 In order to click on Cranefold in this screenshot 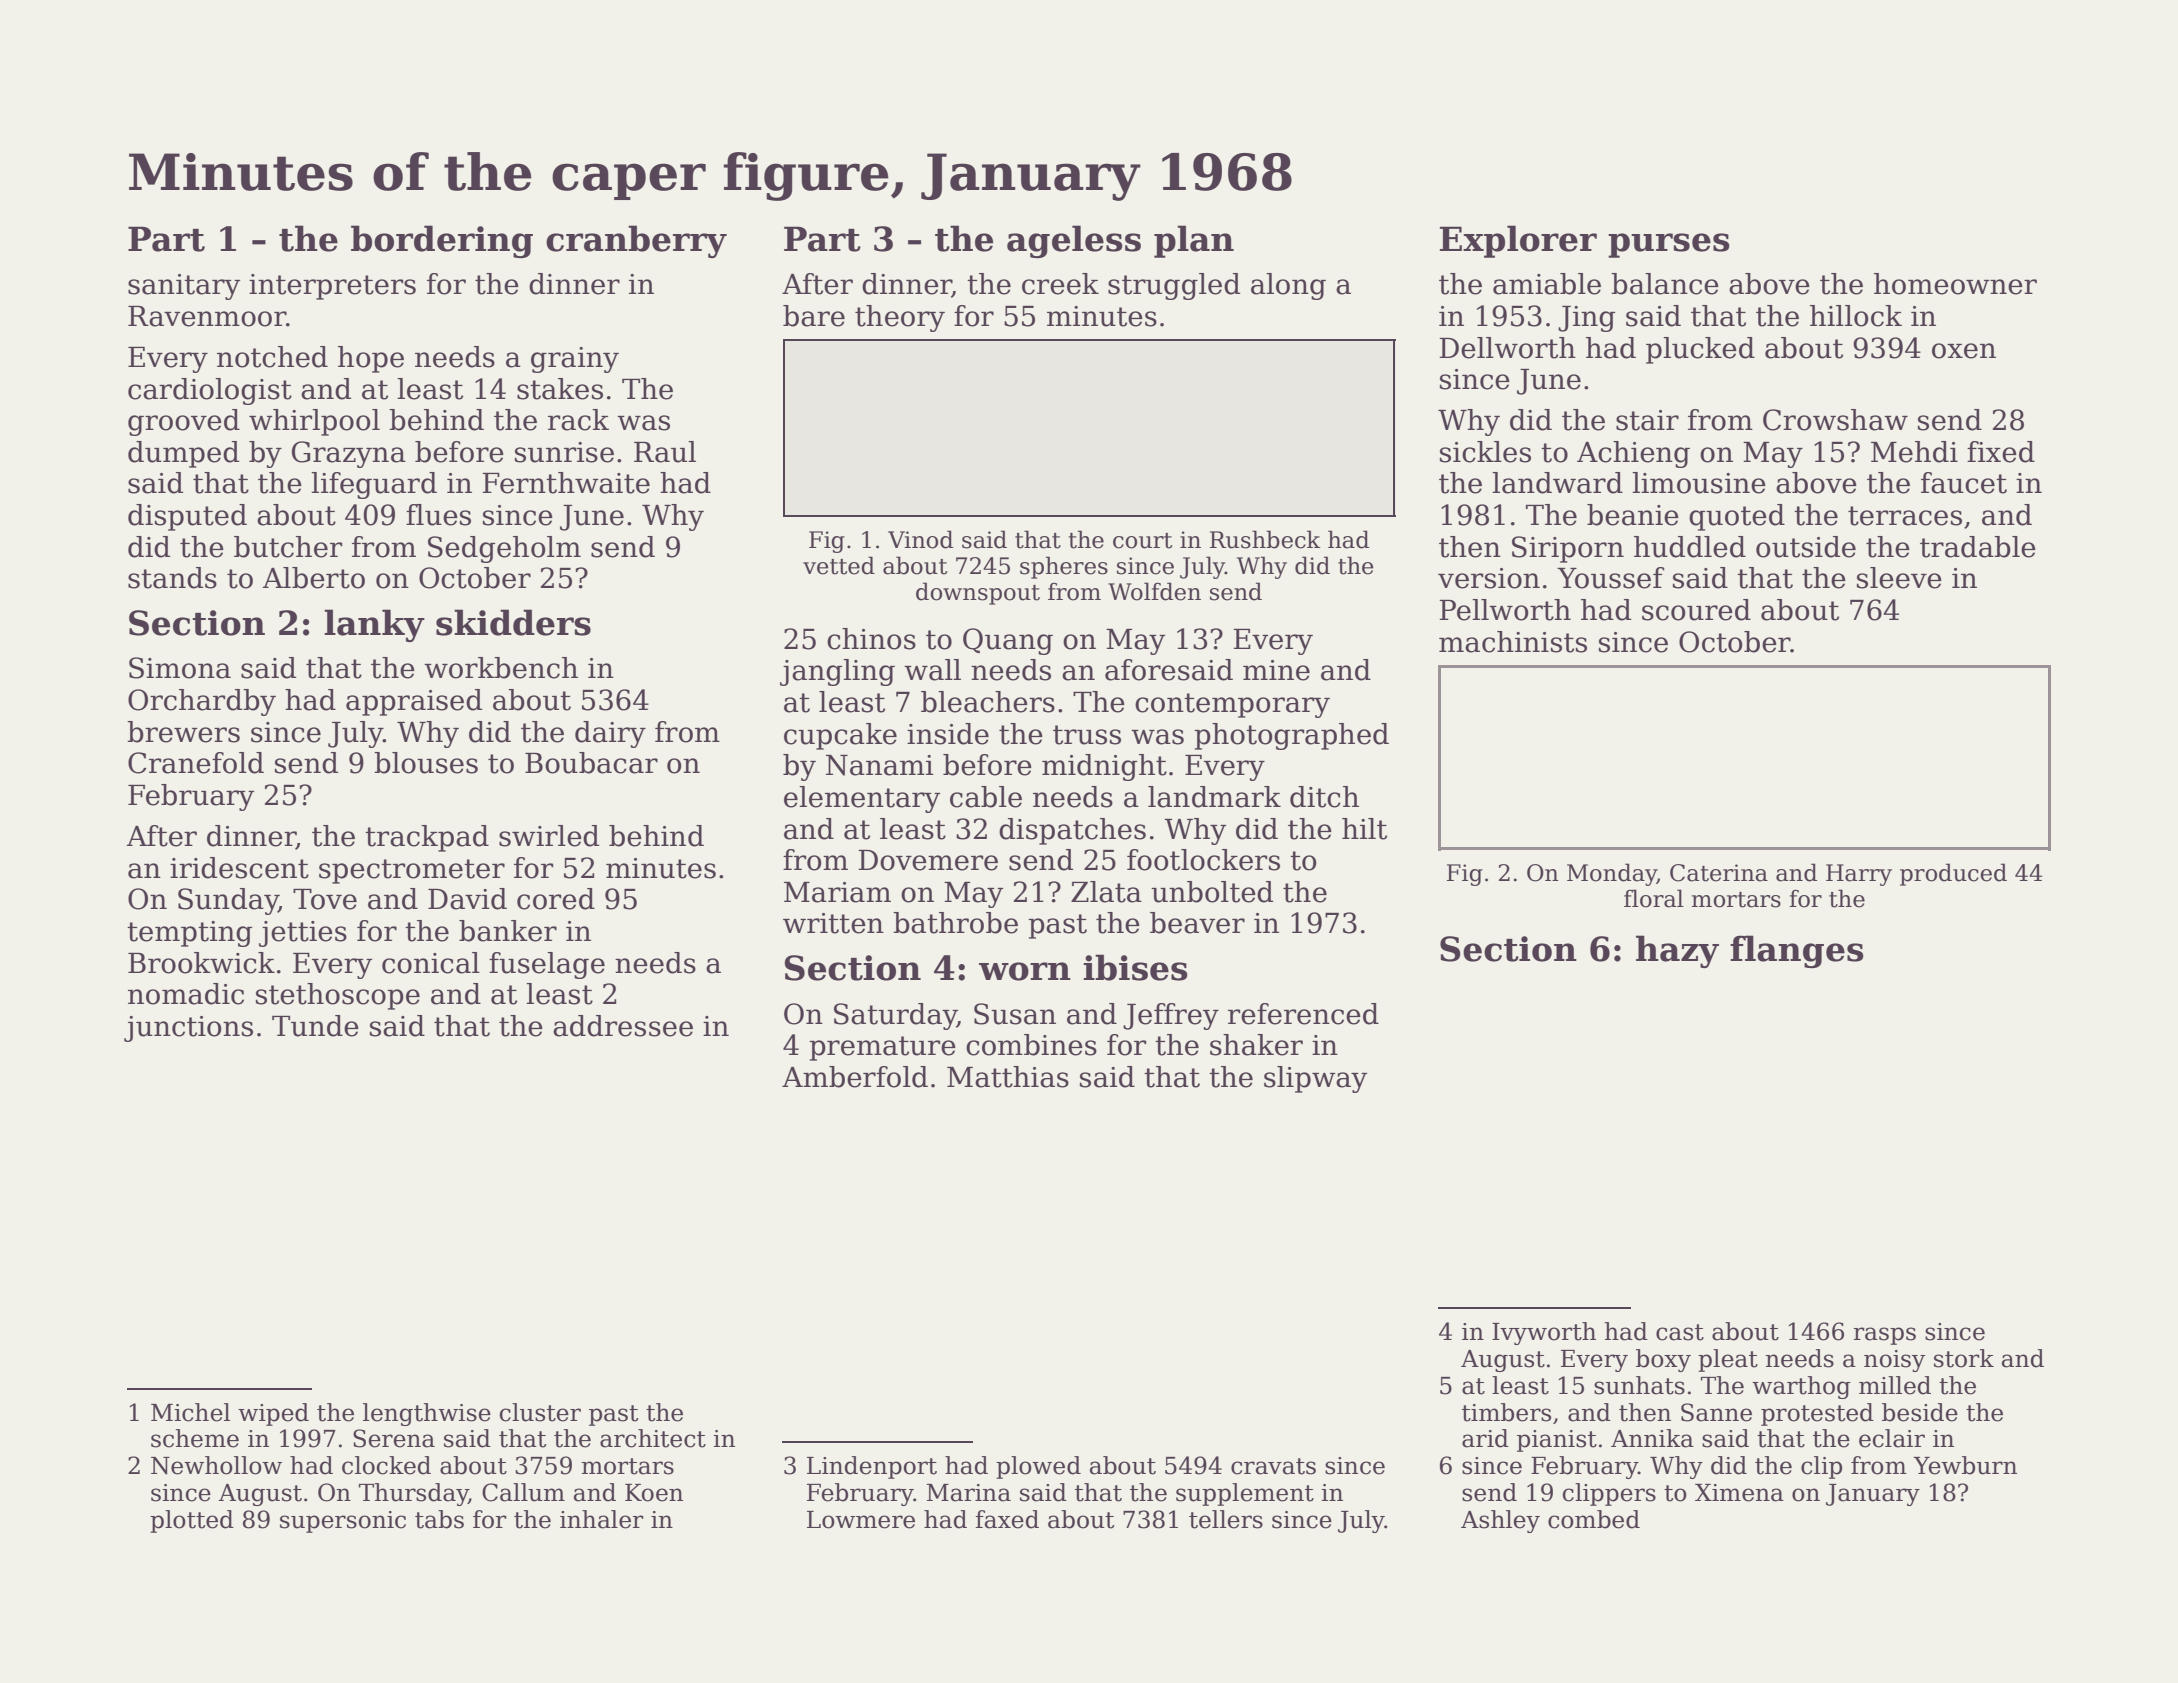, I will do `click(196, 763)`.
